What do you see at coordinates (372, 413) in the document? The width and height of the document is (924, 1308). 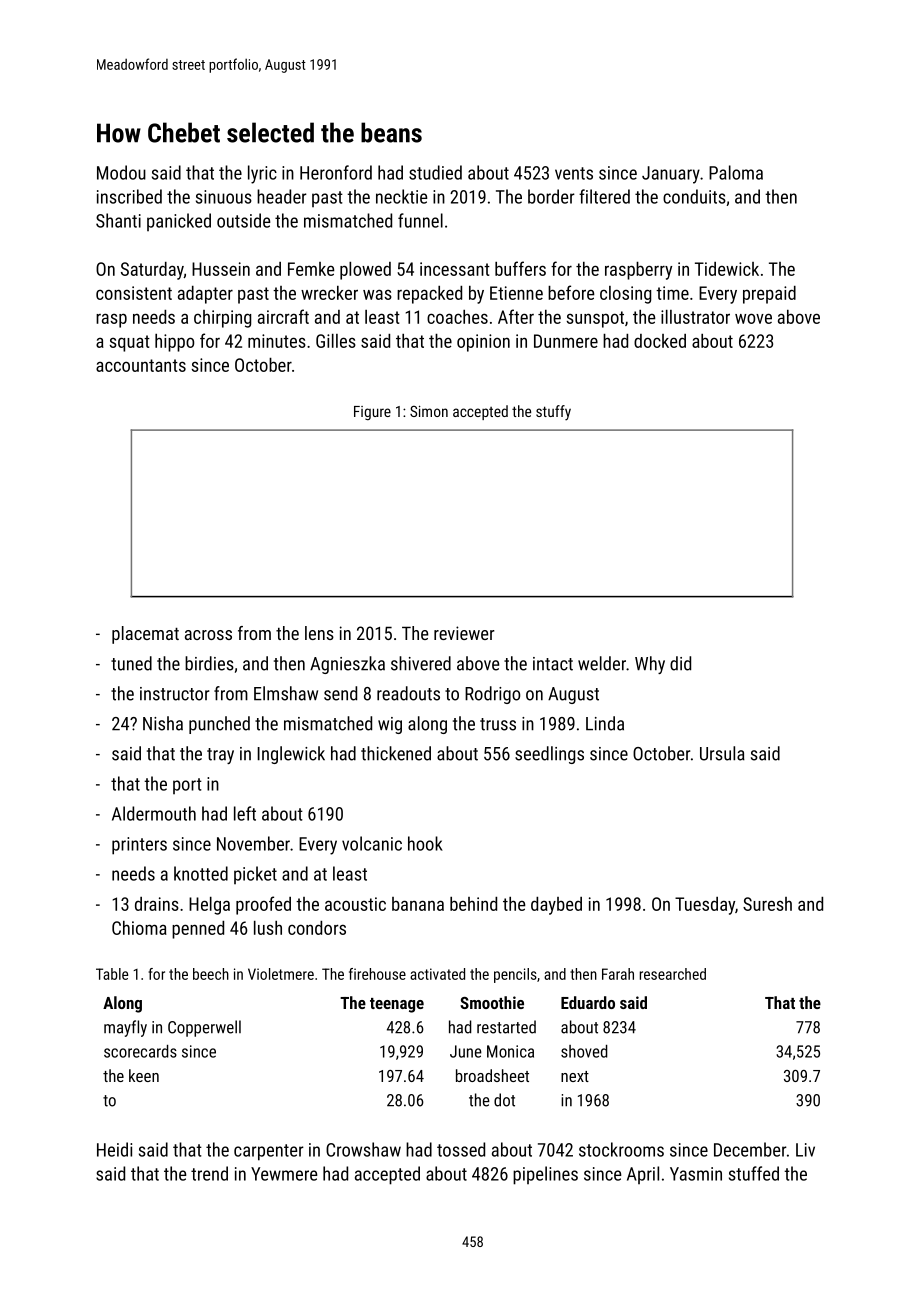 I see `Figure` at bounding box center [372, 413].
